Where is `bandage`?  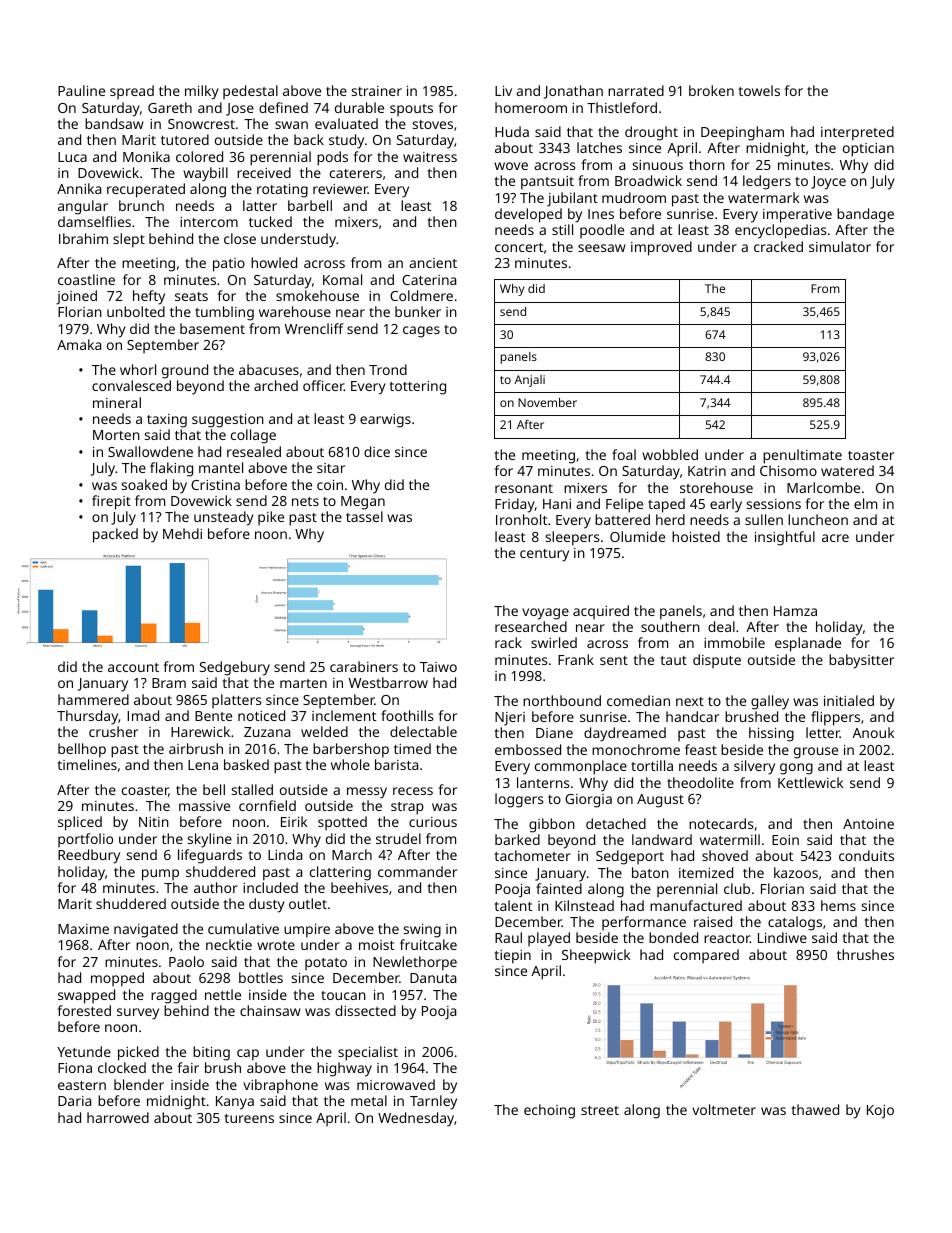
bandage is located at coordinates (865, 215).
